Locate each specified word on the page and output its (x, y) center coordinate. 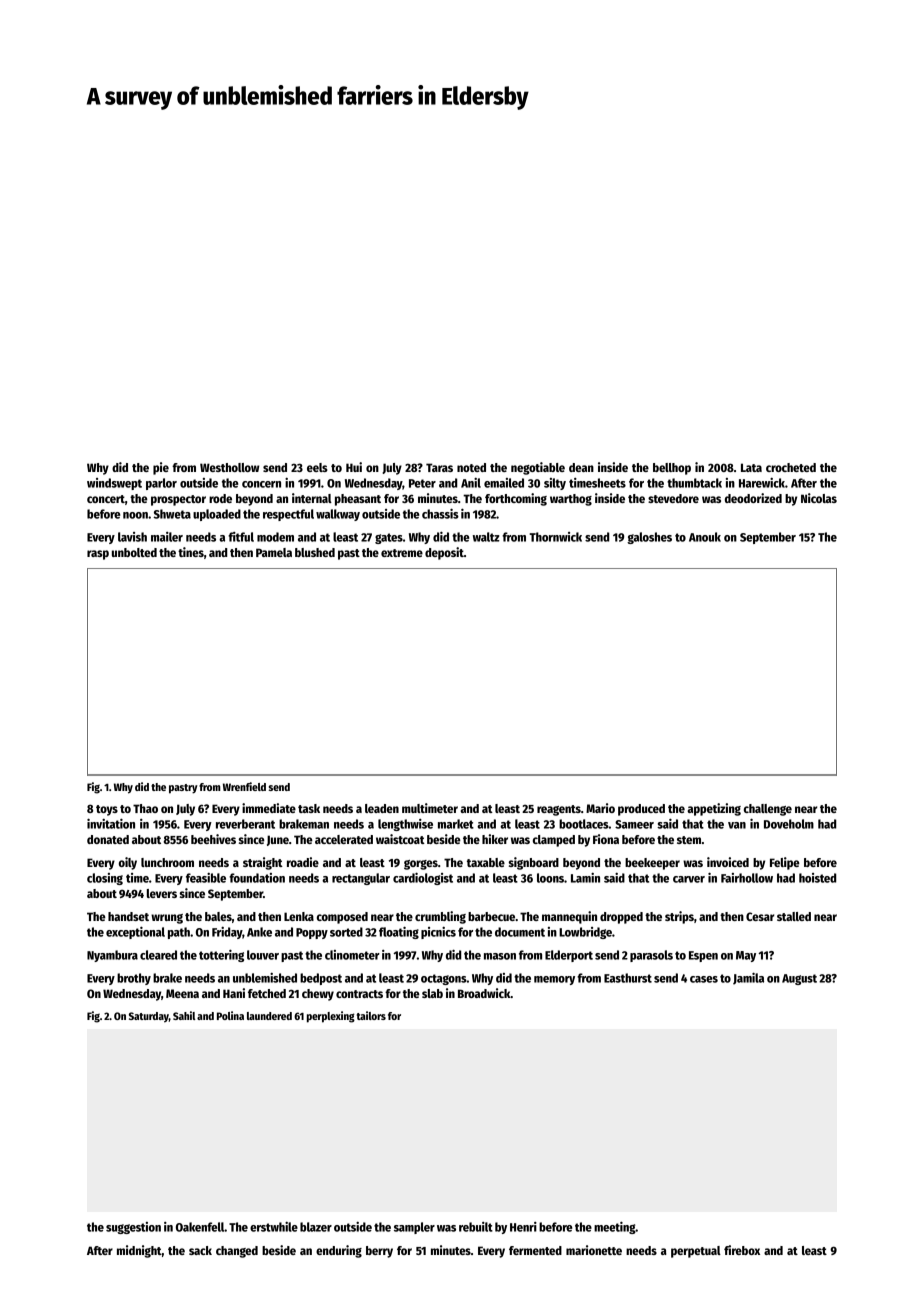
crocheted (791, 467)
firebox (742, 1250)
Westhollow (229, 467)
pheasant (358, 500)
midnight (139, 1251)
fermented (535, 1250)
